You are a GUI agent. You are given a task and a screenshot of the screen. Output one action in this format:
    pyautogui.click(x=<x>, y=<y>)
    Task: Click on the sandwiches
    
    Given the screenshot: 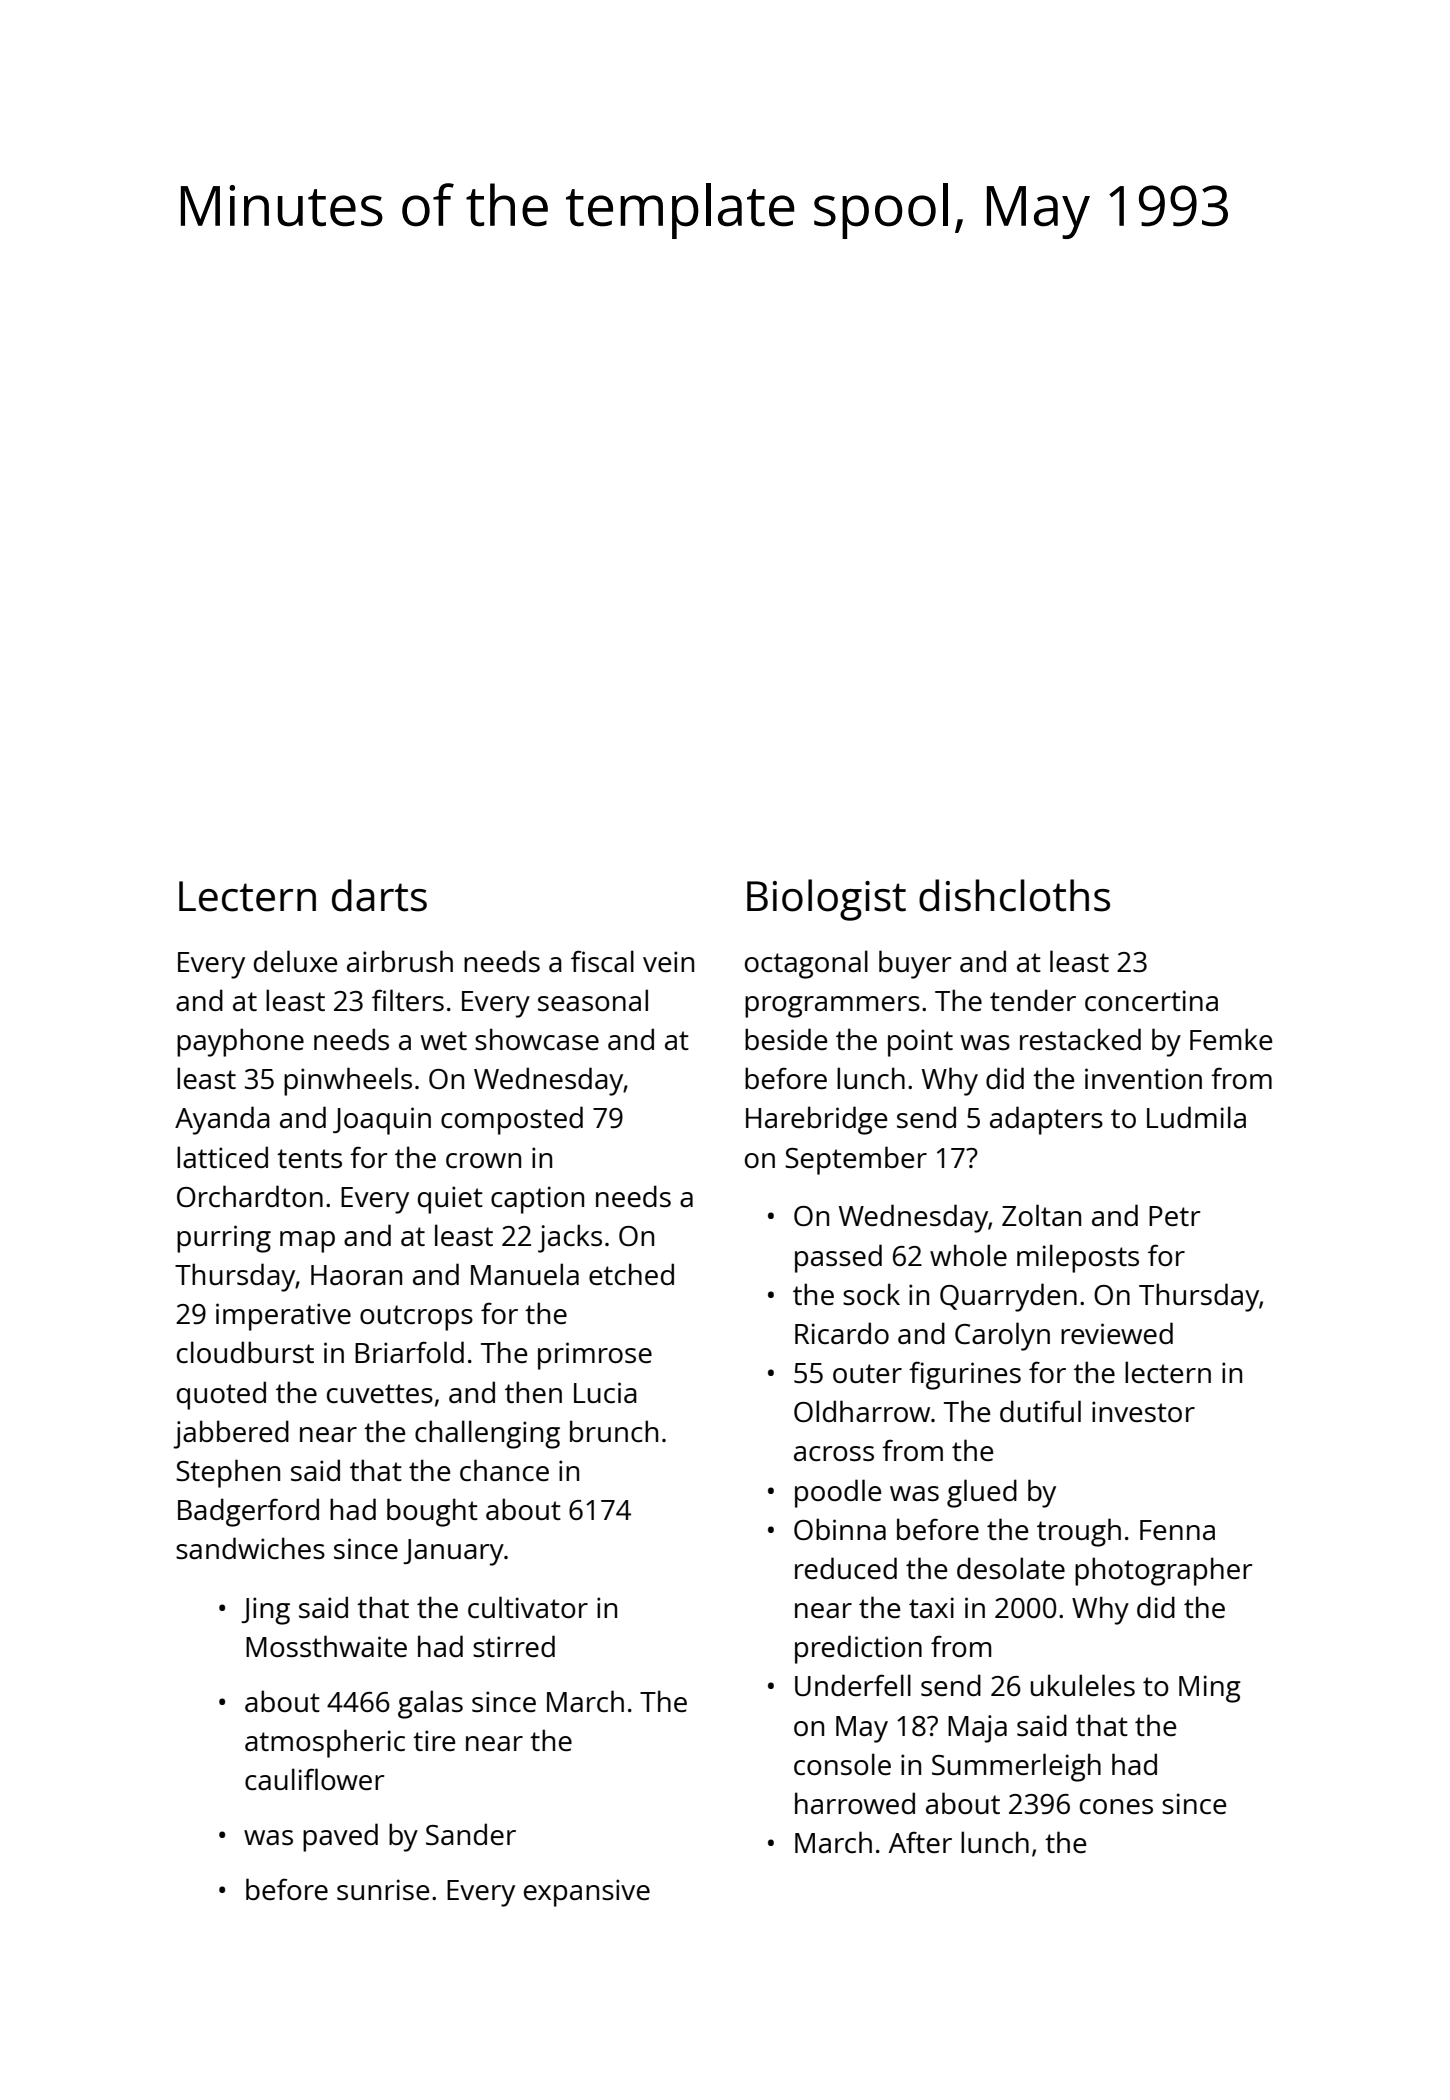 What is the action you would take?
    pyautogui.click(x=250, y=1548)
